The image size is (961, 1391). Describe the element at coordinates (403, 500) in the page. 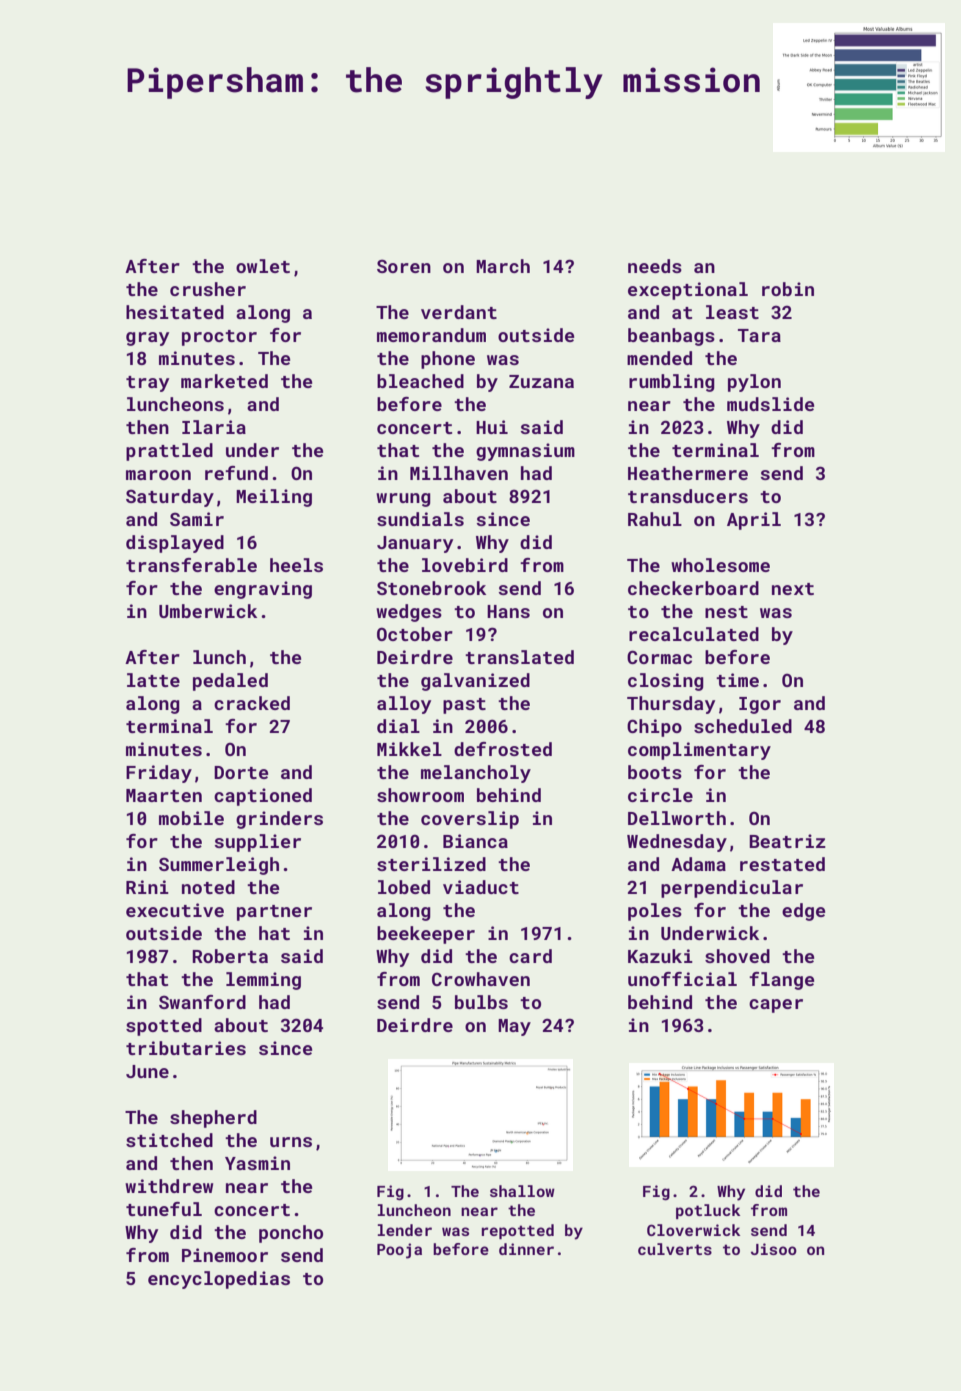

I see `wrung` at that location.
